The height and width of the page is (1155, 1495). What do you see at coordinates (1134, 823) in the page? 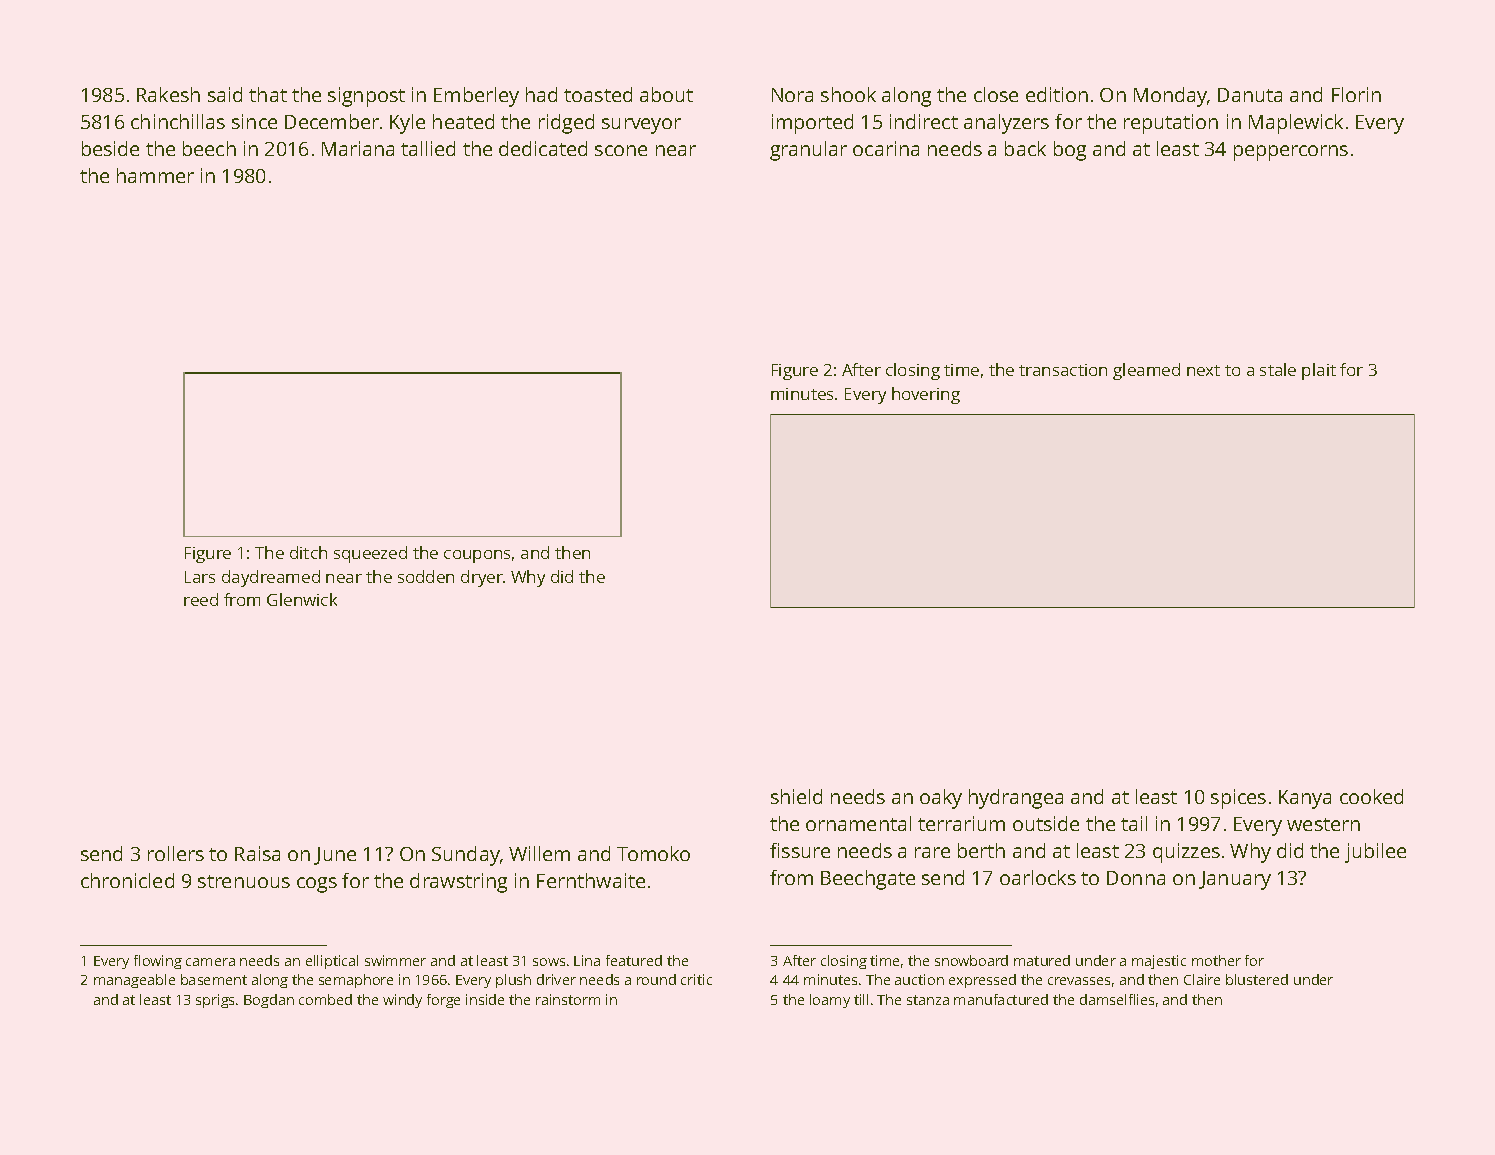
I see `tail` at bounding box center [1134, 823].
